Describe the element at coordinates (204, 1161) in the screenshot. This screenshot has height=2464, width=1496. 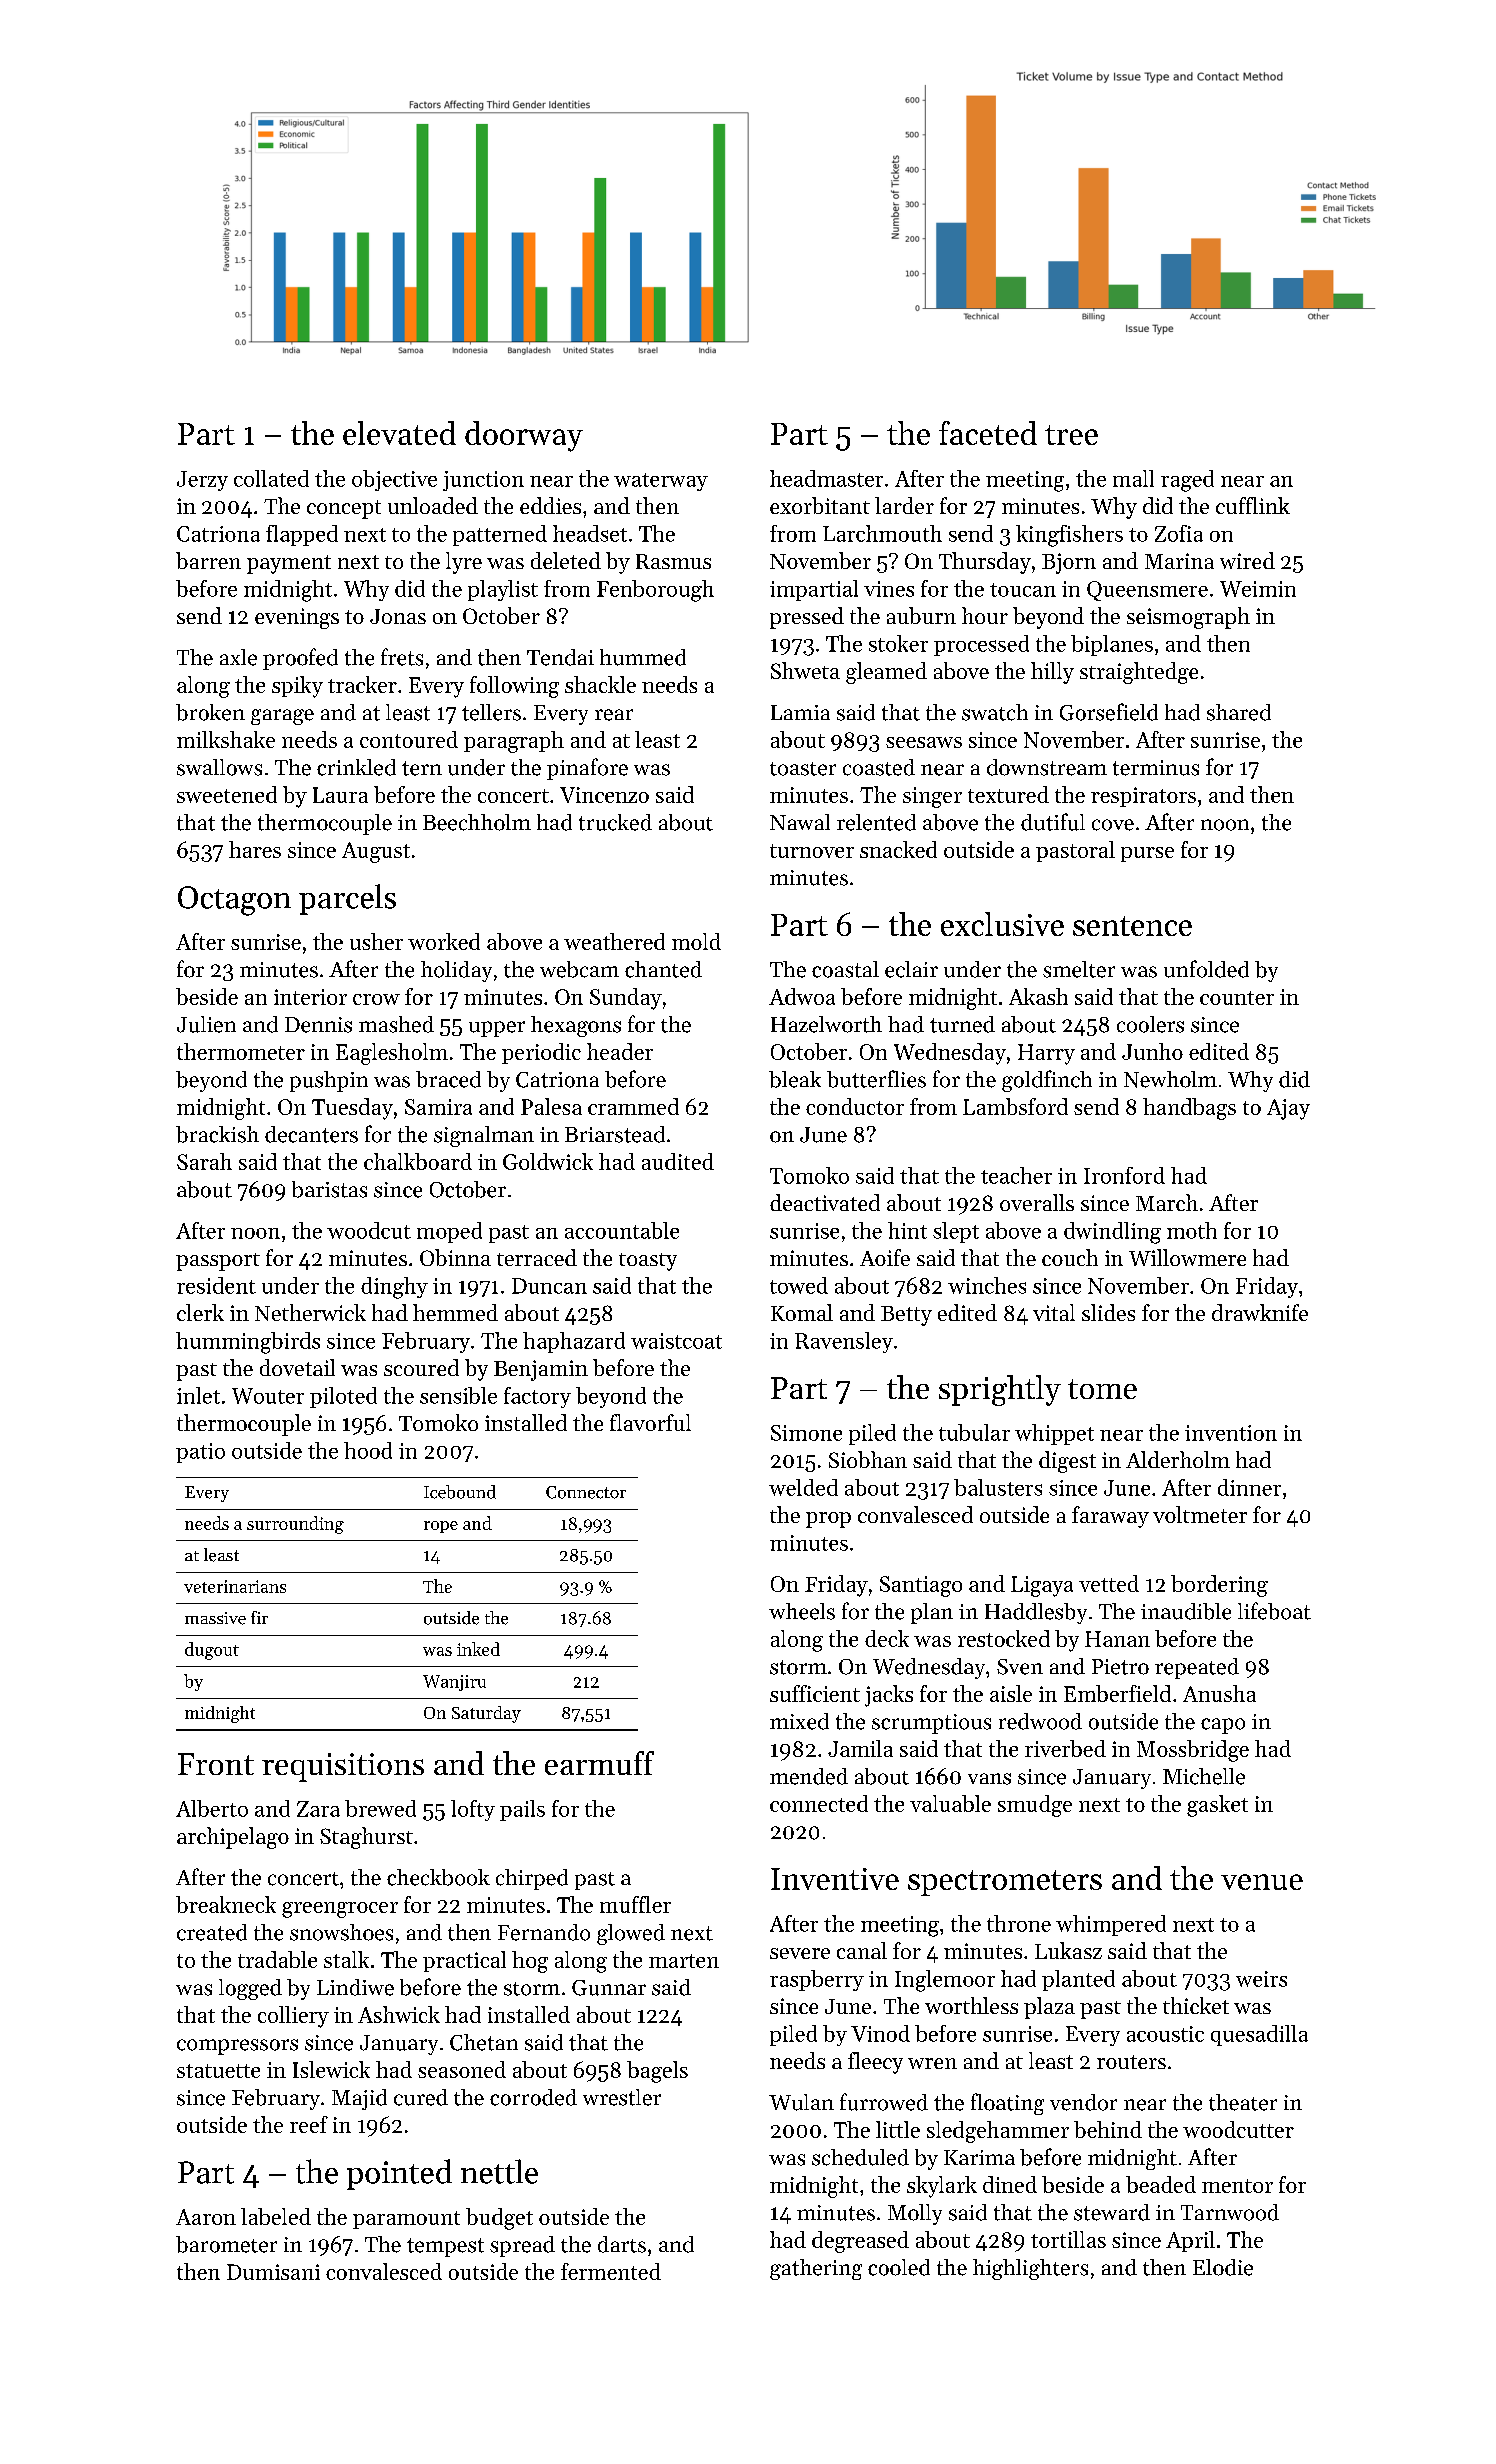
I see `Sarah` at that location.
